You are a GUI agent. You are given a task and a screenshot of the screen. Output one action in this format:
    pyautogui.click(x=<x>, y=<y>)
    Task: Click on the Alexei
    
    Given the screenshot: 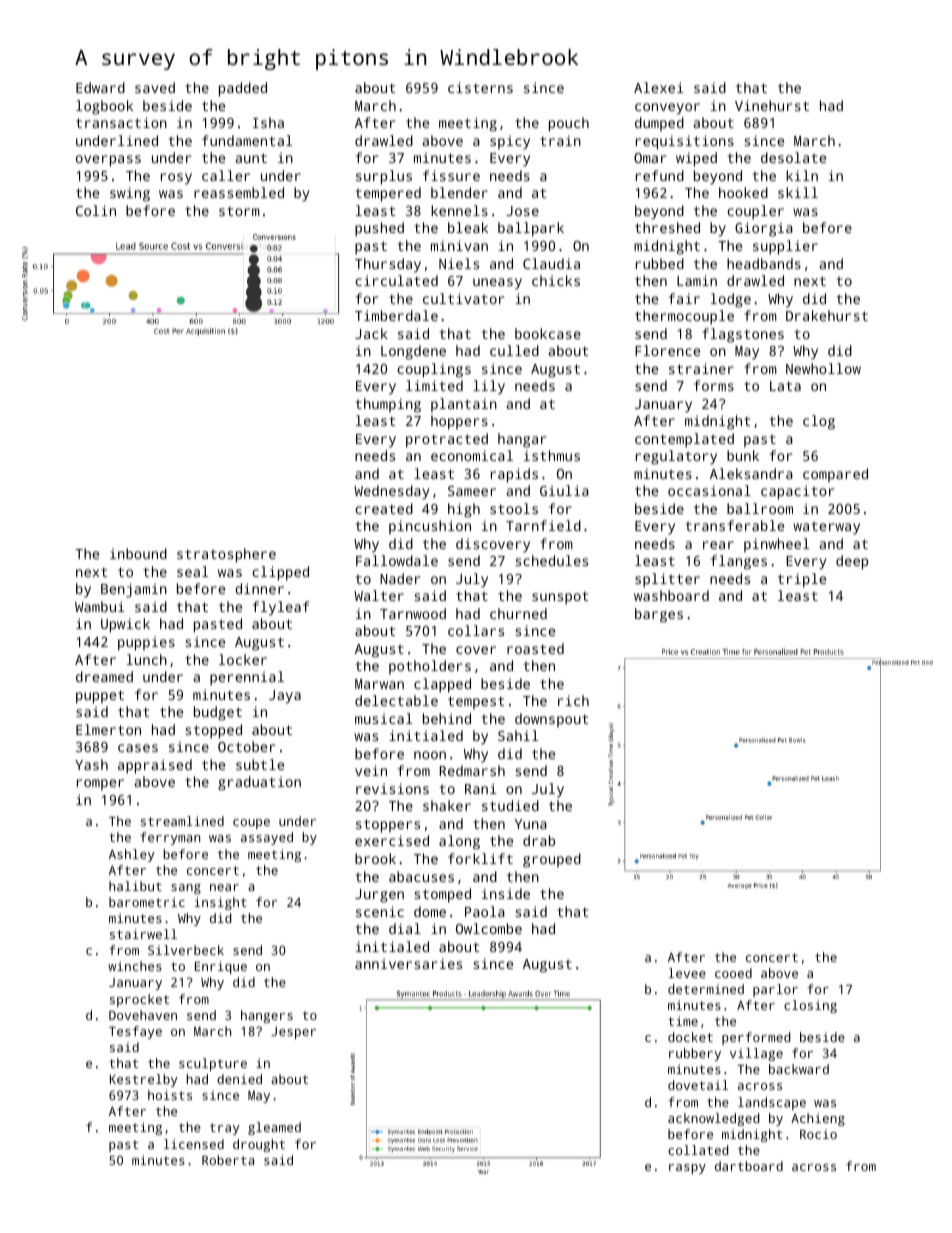 What is the action you would take?
    pyautogui.click(x=659, y=87)
